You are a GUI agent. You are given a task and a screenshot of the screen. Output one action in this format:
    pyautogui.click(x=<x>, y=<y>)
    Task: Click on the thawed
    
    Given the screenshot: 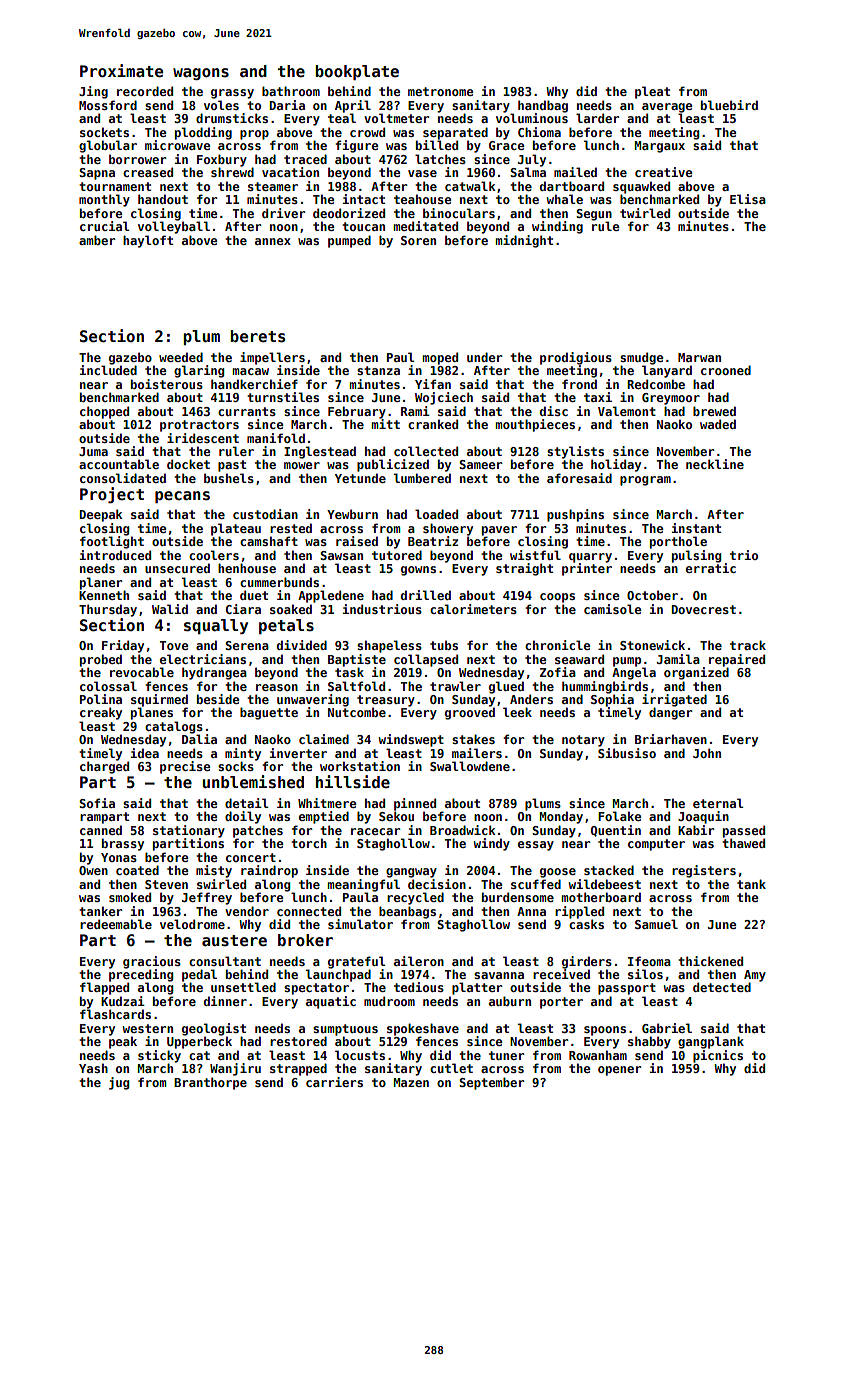 What is the action you would take?
    pyautogui.click(x=743, y=843)
